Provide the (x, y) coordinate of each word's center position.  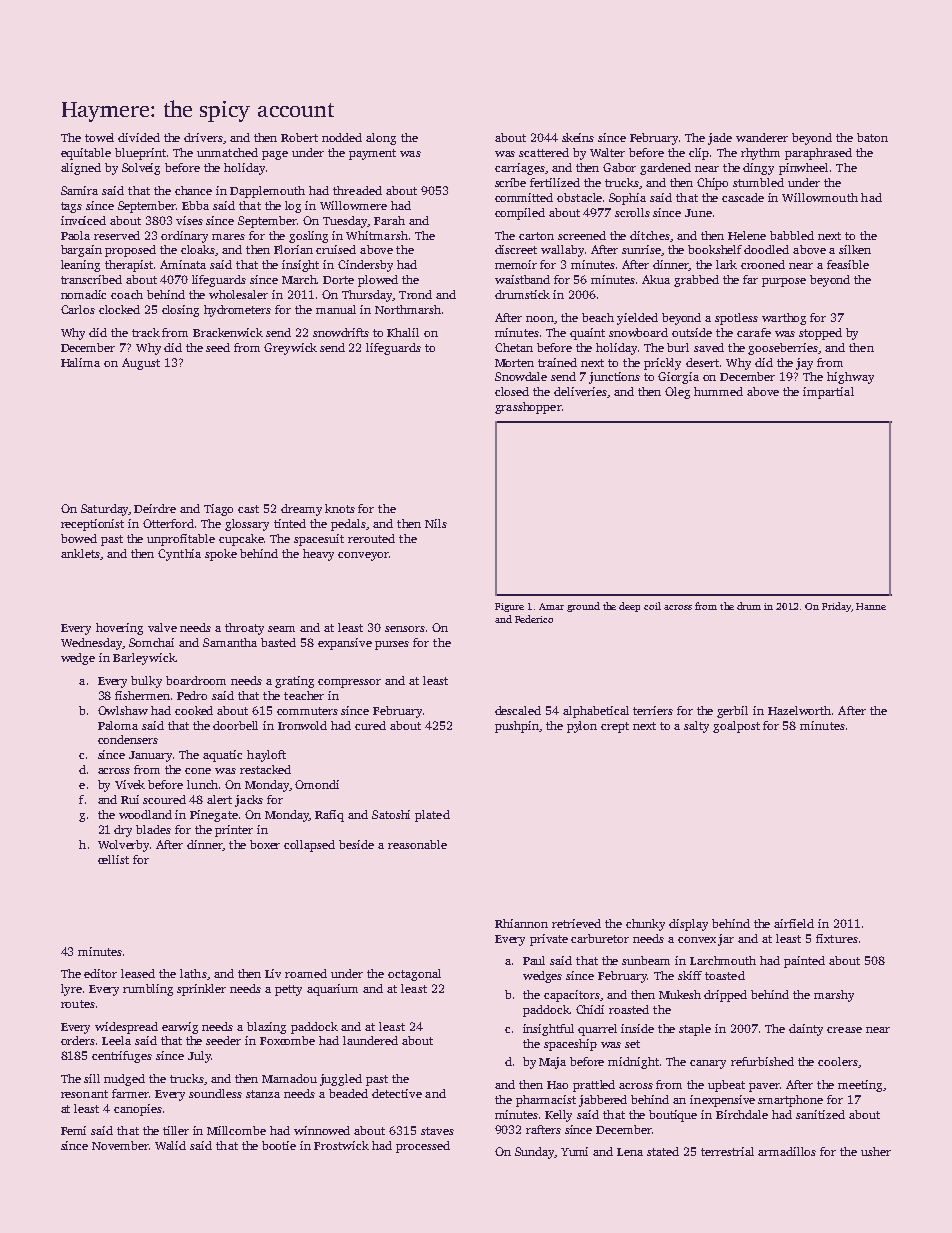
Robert (299, 137)
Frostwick (341, 1145)
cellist (113, 859)
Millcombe (236, 1130)
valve (162, 627)
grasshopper (528, 408)
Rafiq (329, 816)
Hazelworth (799, 710)
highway (850, 378)
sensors (405, 629)
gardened (665, 169)
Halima (80, 362)
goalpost (736, 727)
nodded (342, 137)
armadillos (787, 1151)
